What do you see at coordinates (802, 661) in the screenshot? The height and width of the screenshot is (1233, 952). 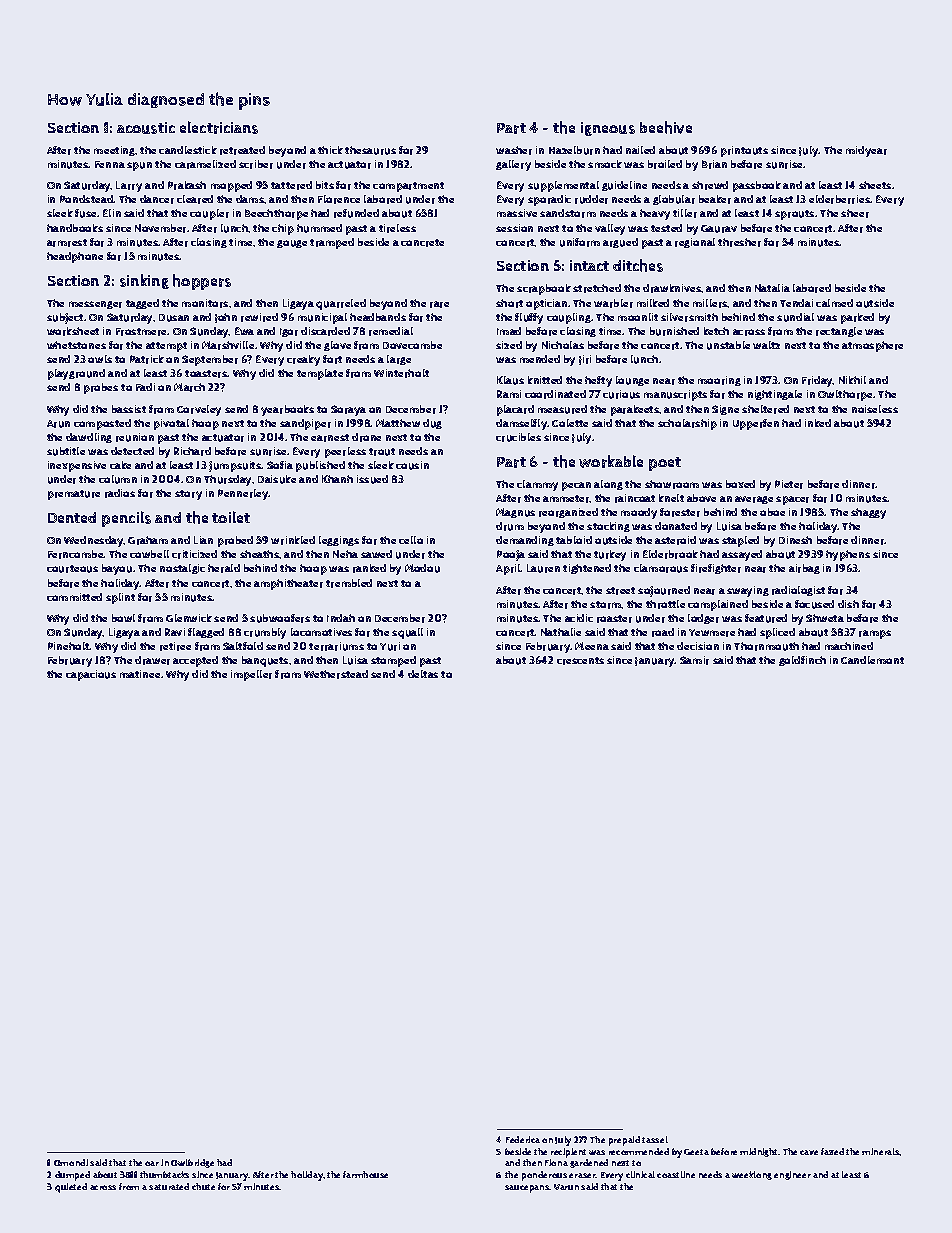 I see `goldfinch` at bounding box center [802, 661].
